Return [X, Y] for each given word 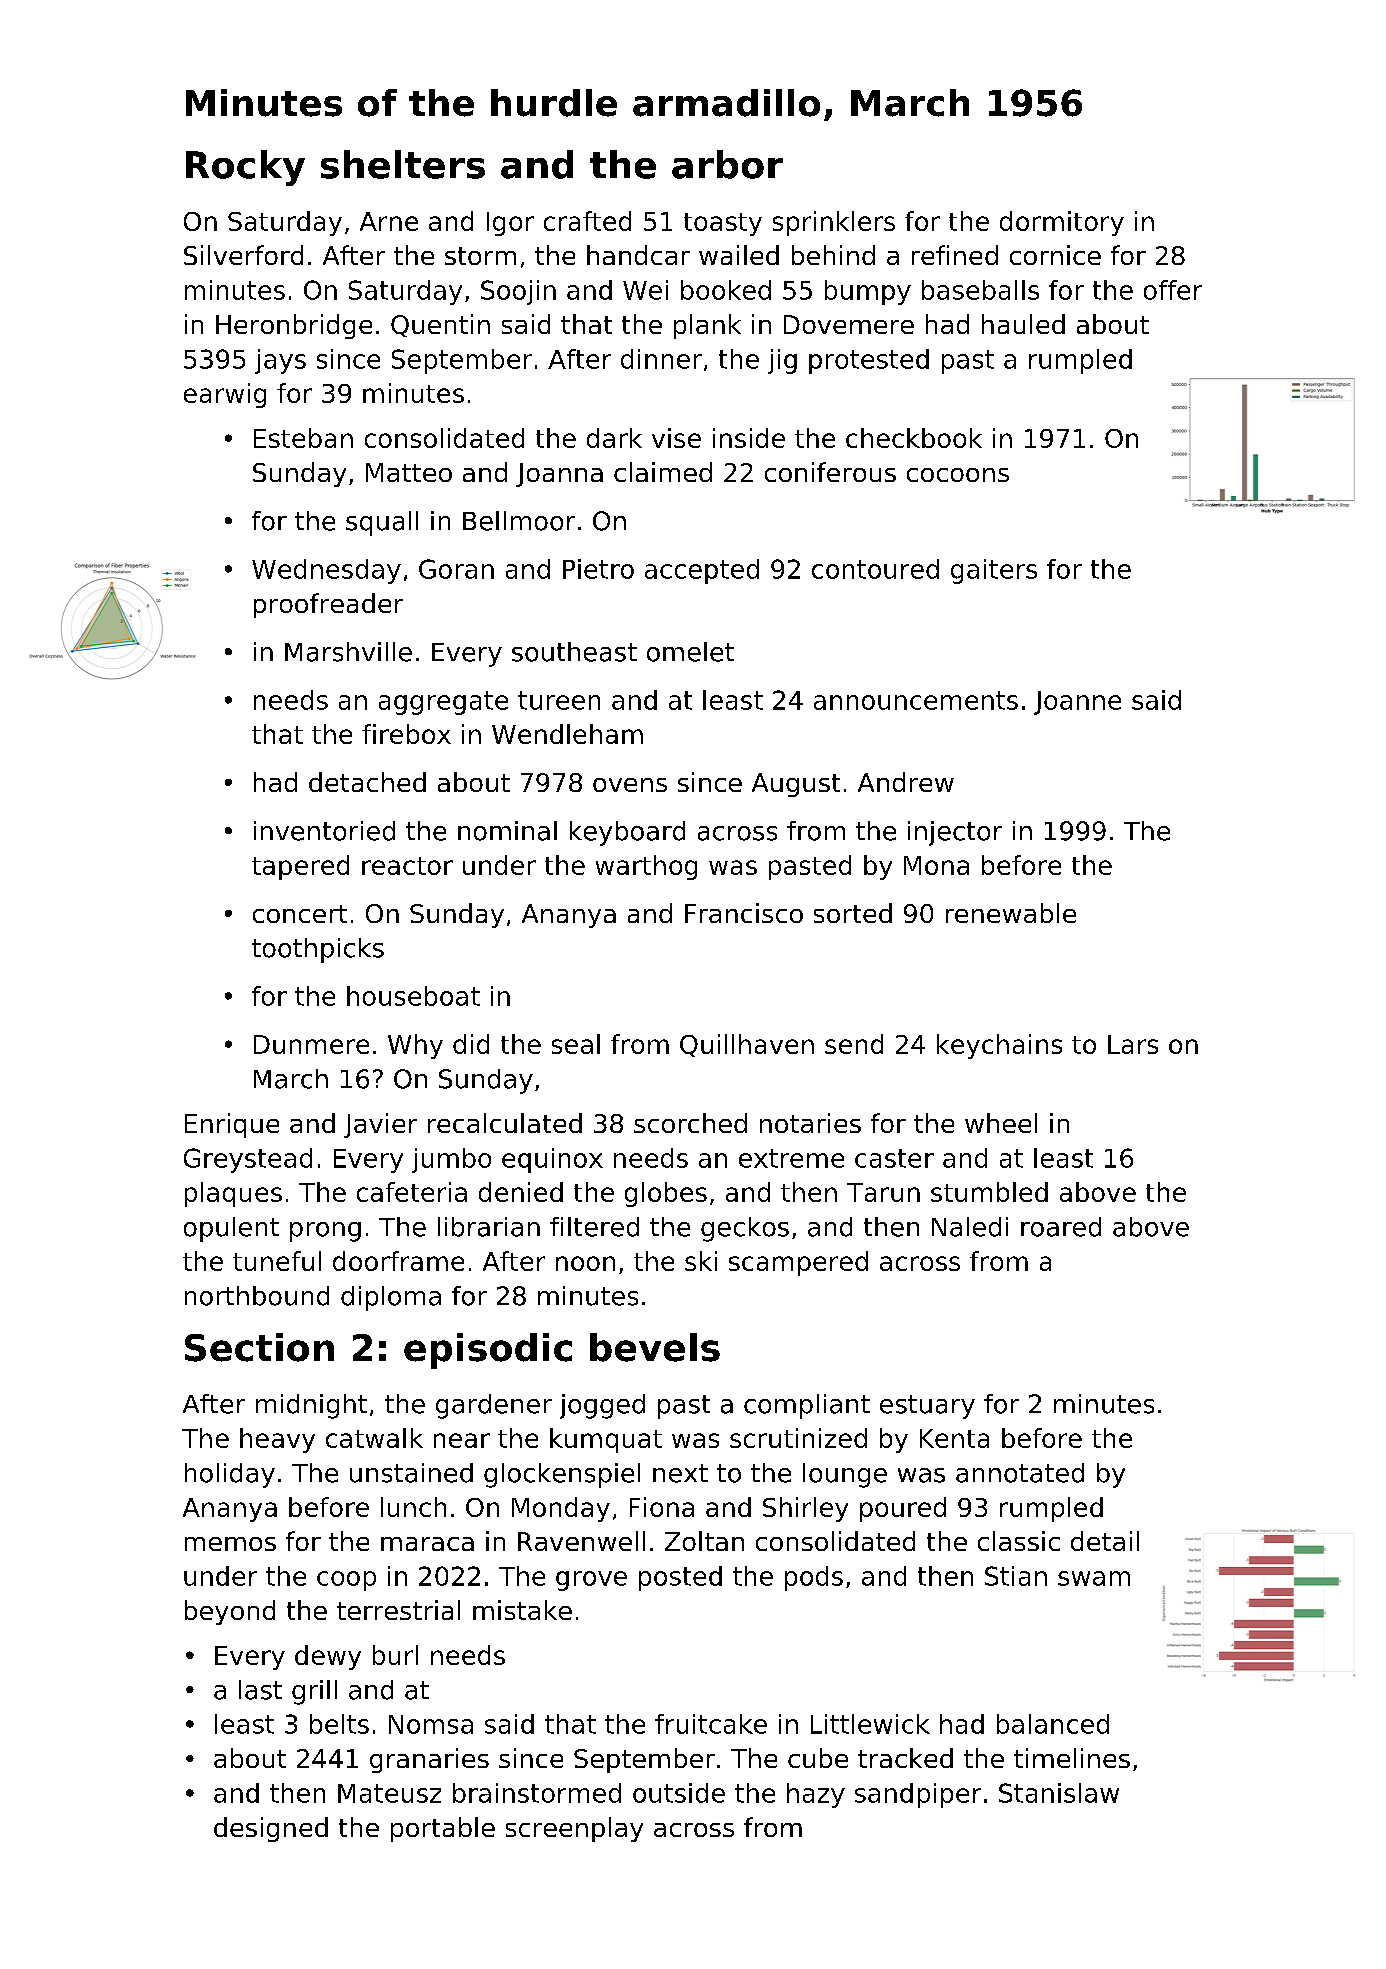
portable [443, 1829]
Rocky [245, 168]
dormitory [1062, 223]
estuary [927, 1407]
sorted [853, 913]
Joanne [1077, 703]
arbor [727, 164]
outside [679, 1793]
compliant [807, 1406]
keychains [999, 1046]
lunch [413, 1507]
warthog [646, 867]
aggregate [443, 703]
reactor [407, 866]
